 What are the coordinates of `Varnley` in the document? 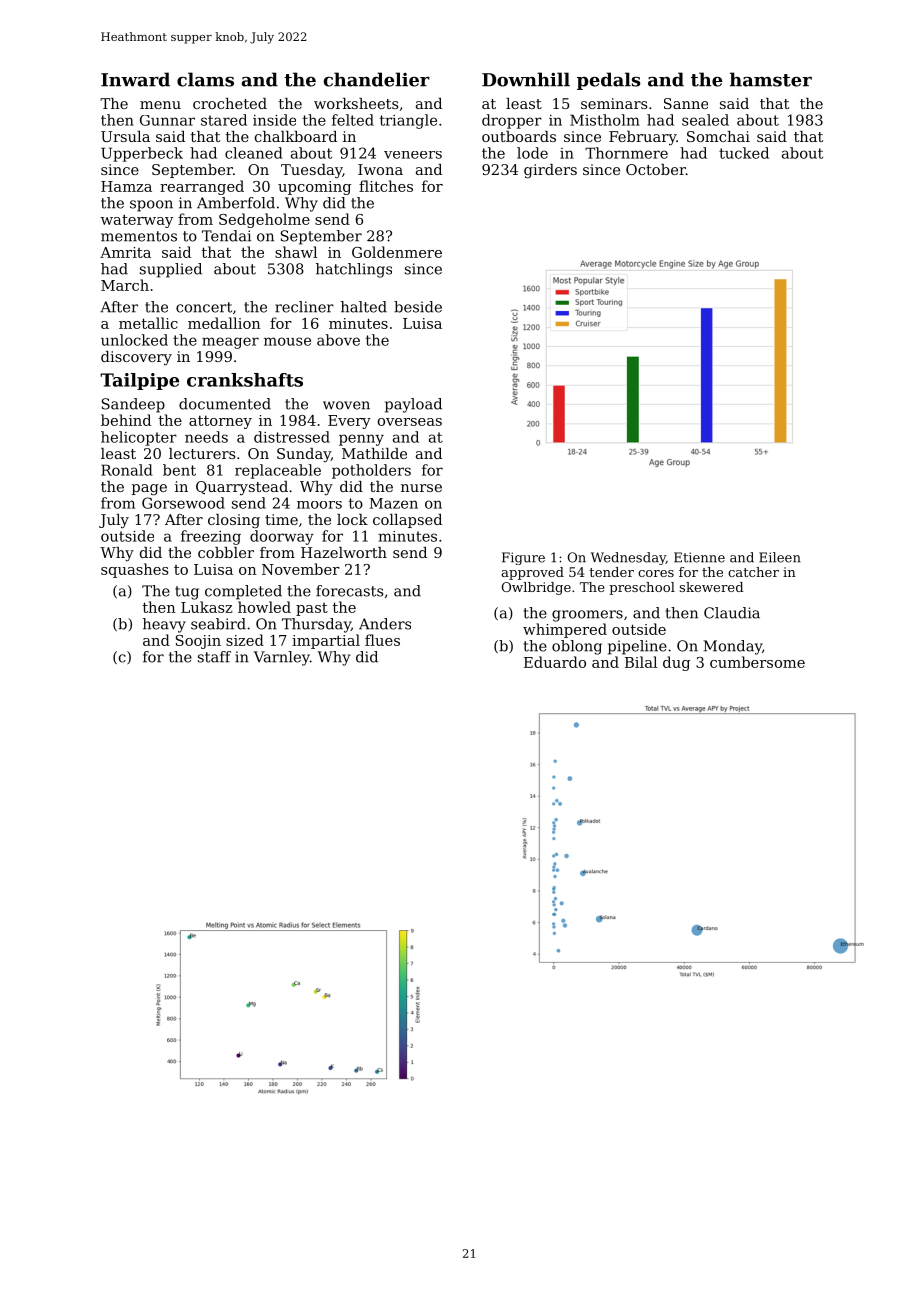 It's located at (282, 658).
